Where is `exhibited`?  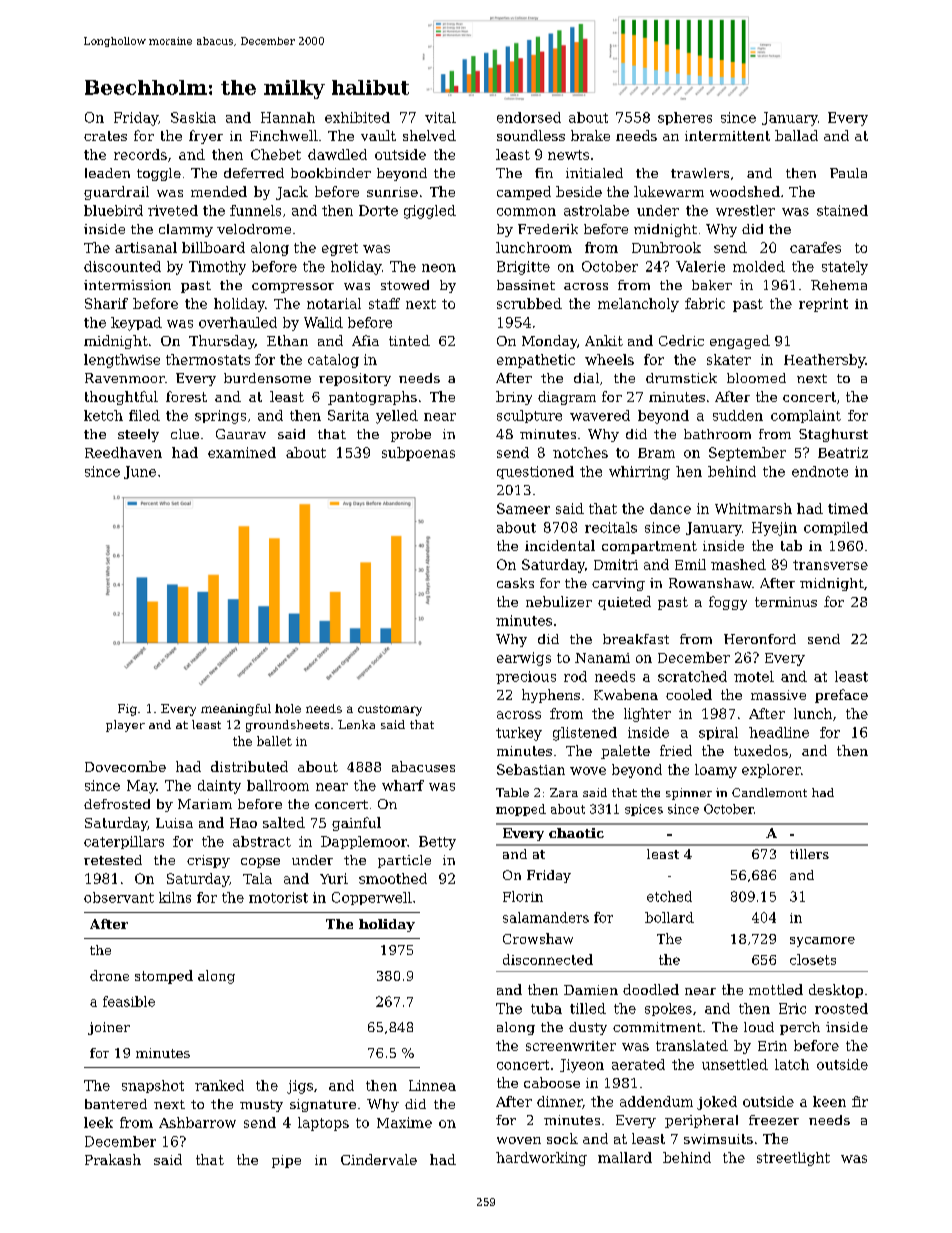 exhibited is located at coordinates (357, 117).
